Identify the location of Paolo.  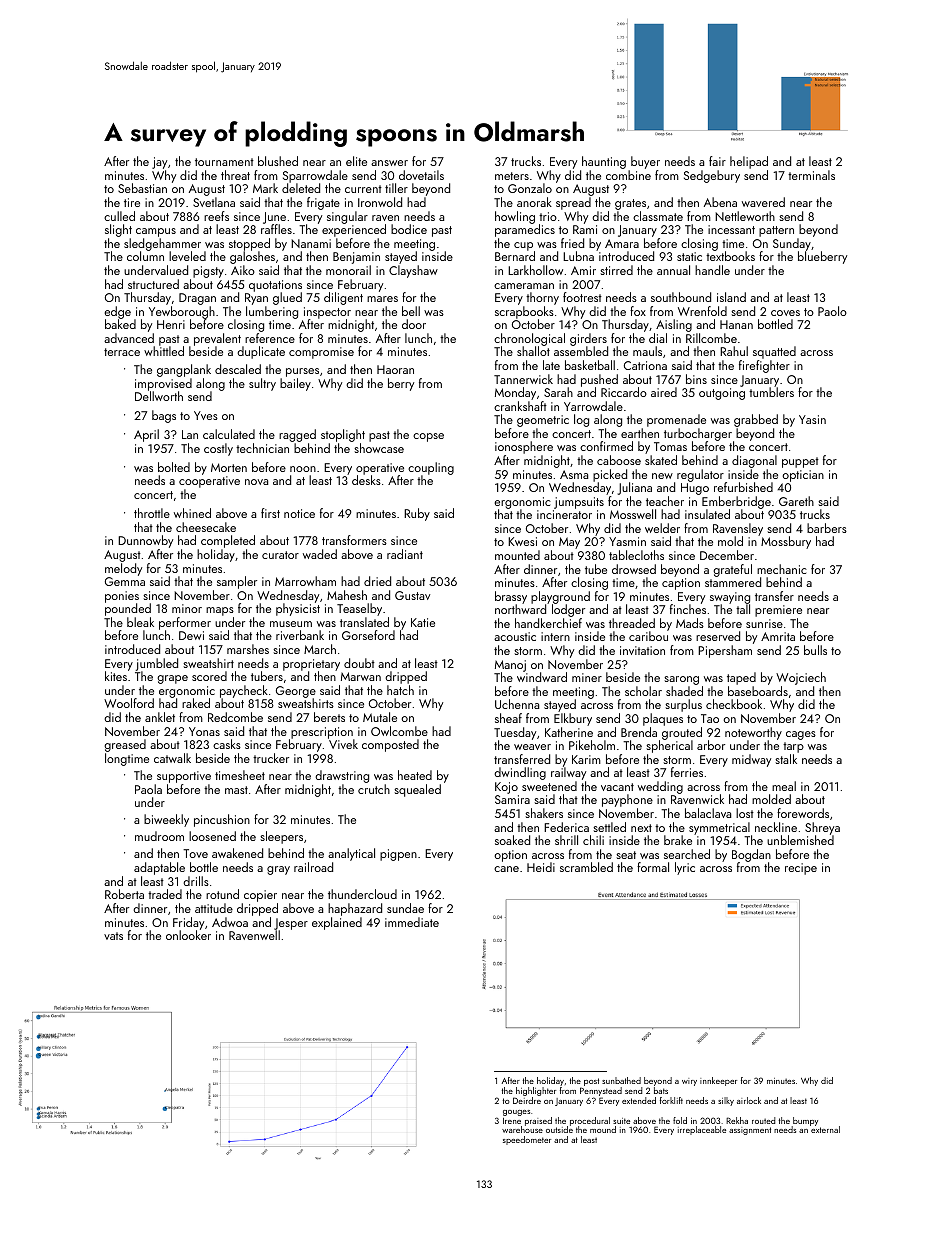
(832, 311).
